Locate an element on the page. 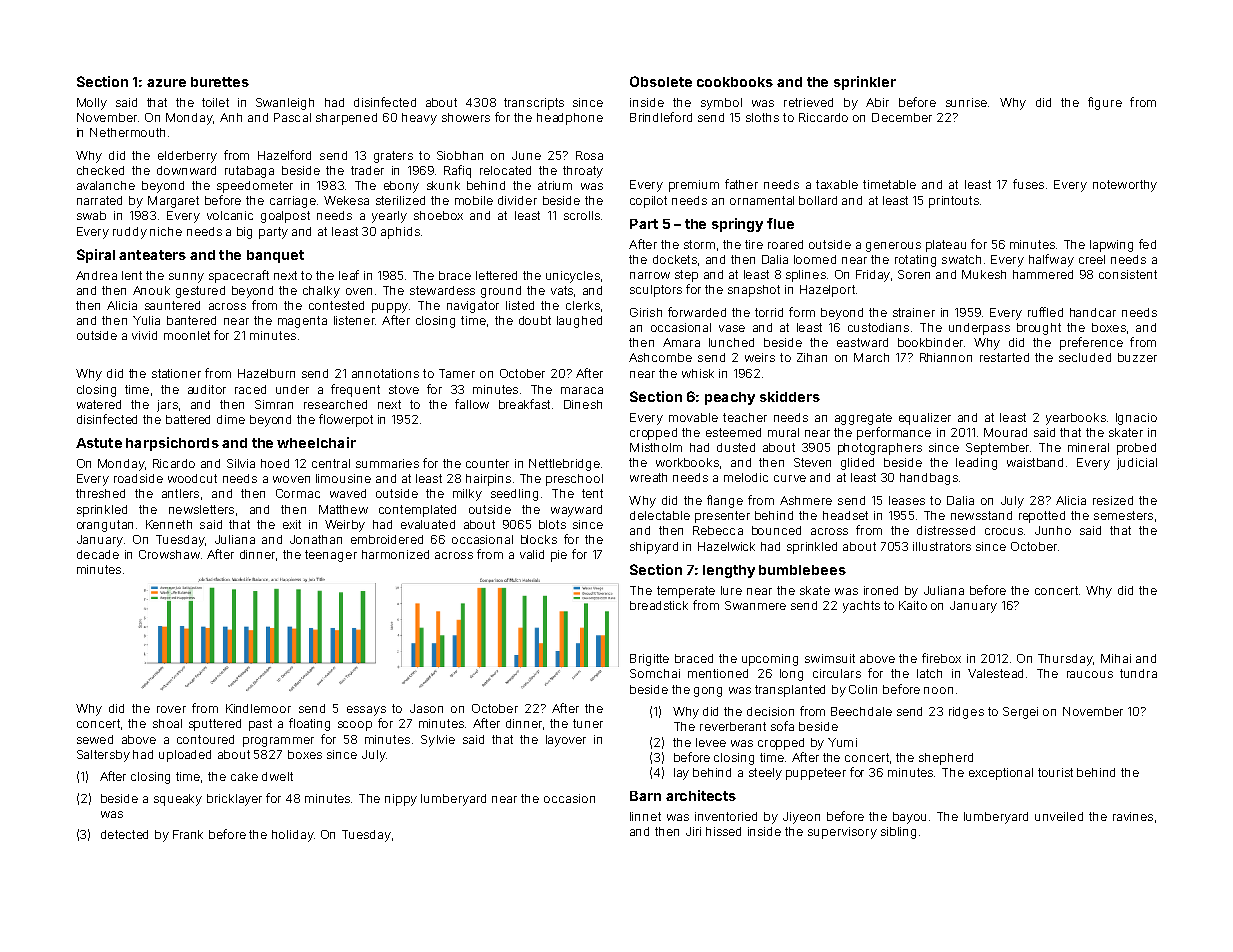  secluded is located at coordinates (1085, 357).
